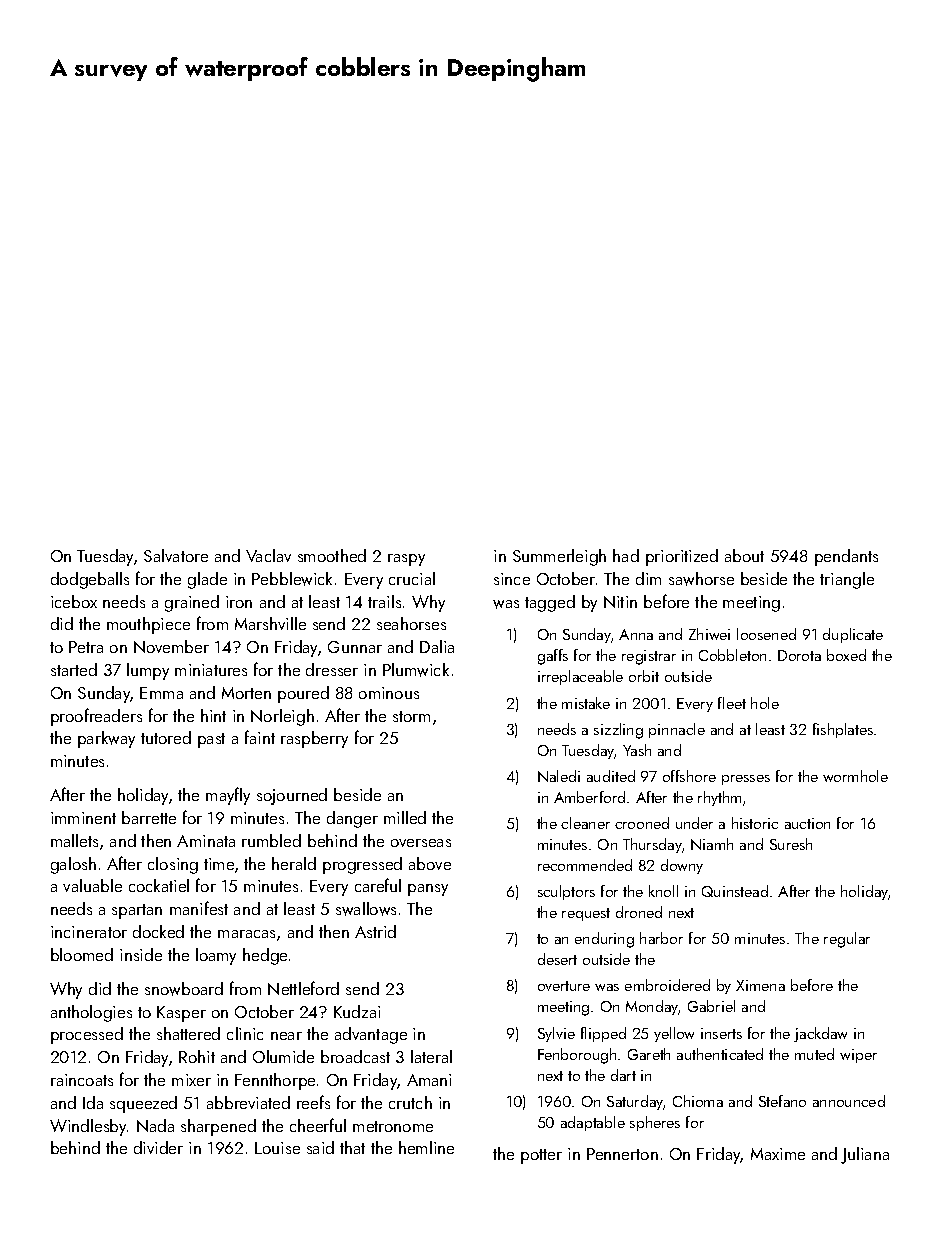 Image resolution: width=952 pixels, height=1233 pixels. What do you see at coordinates (176, 555) in the screenshot?
I see `Salvatore` at bounding box center [176, 555].
